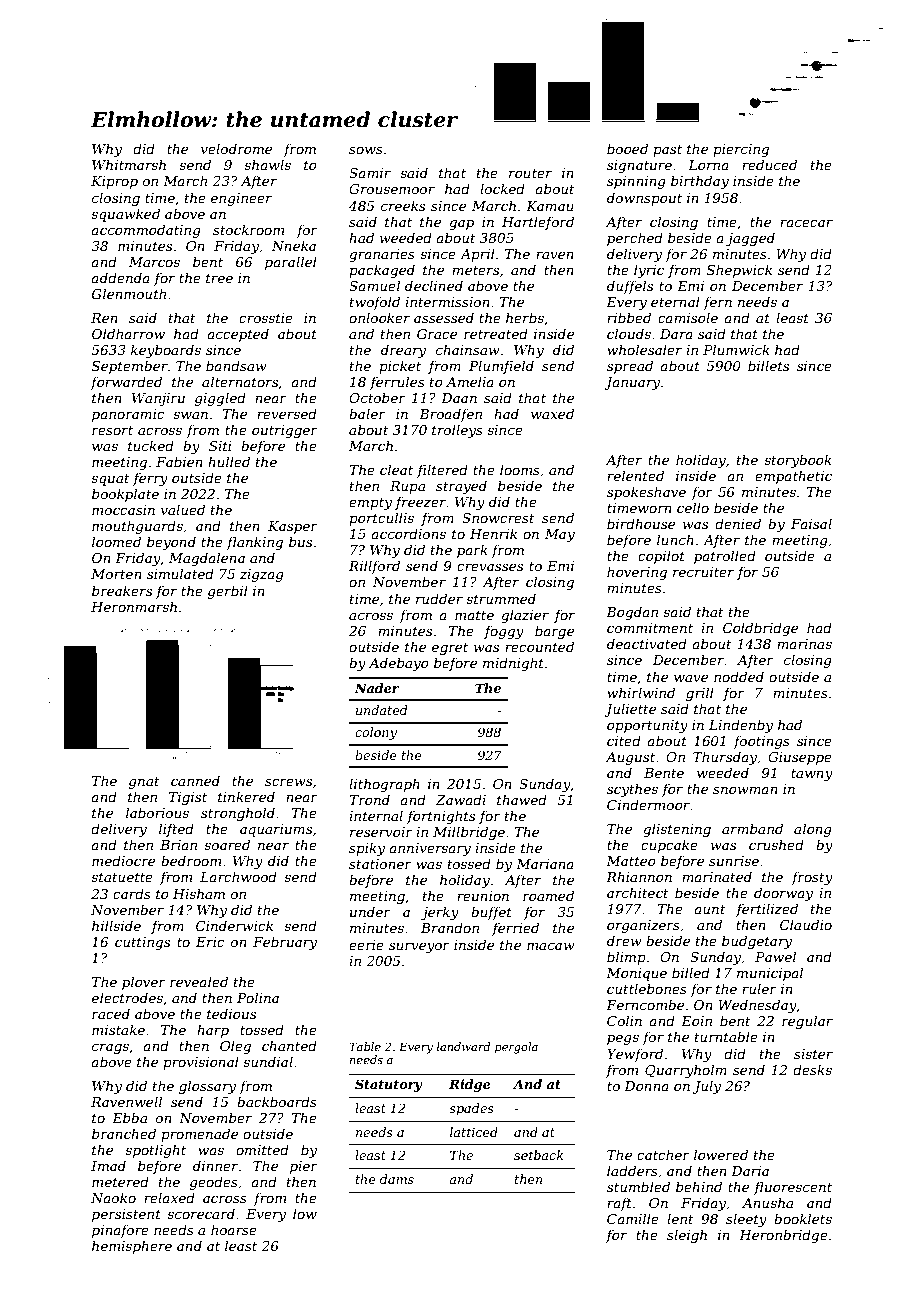  Describe the element at coordinates (627, 148) in the screenshot. I see `booed` at that location.
